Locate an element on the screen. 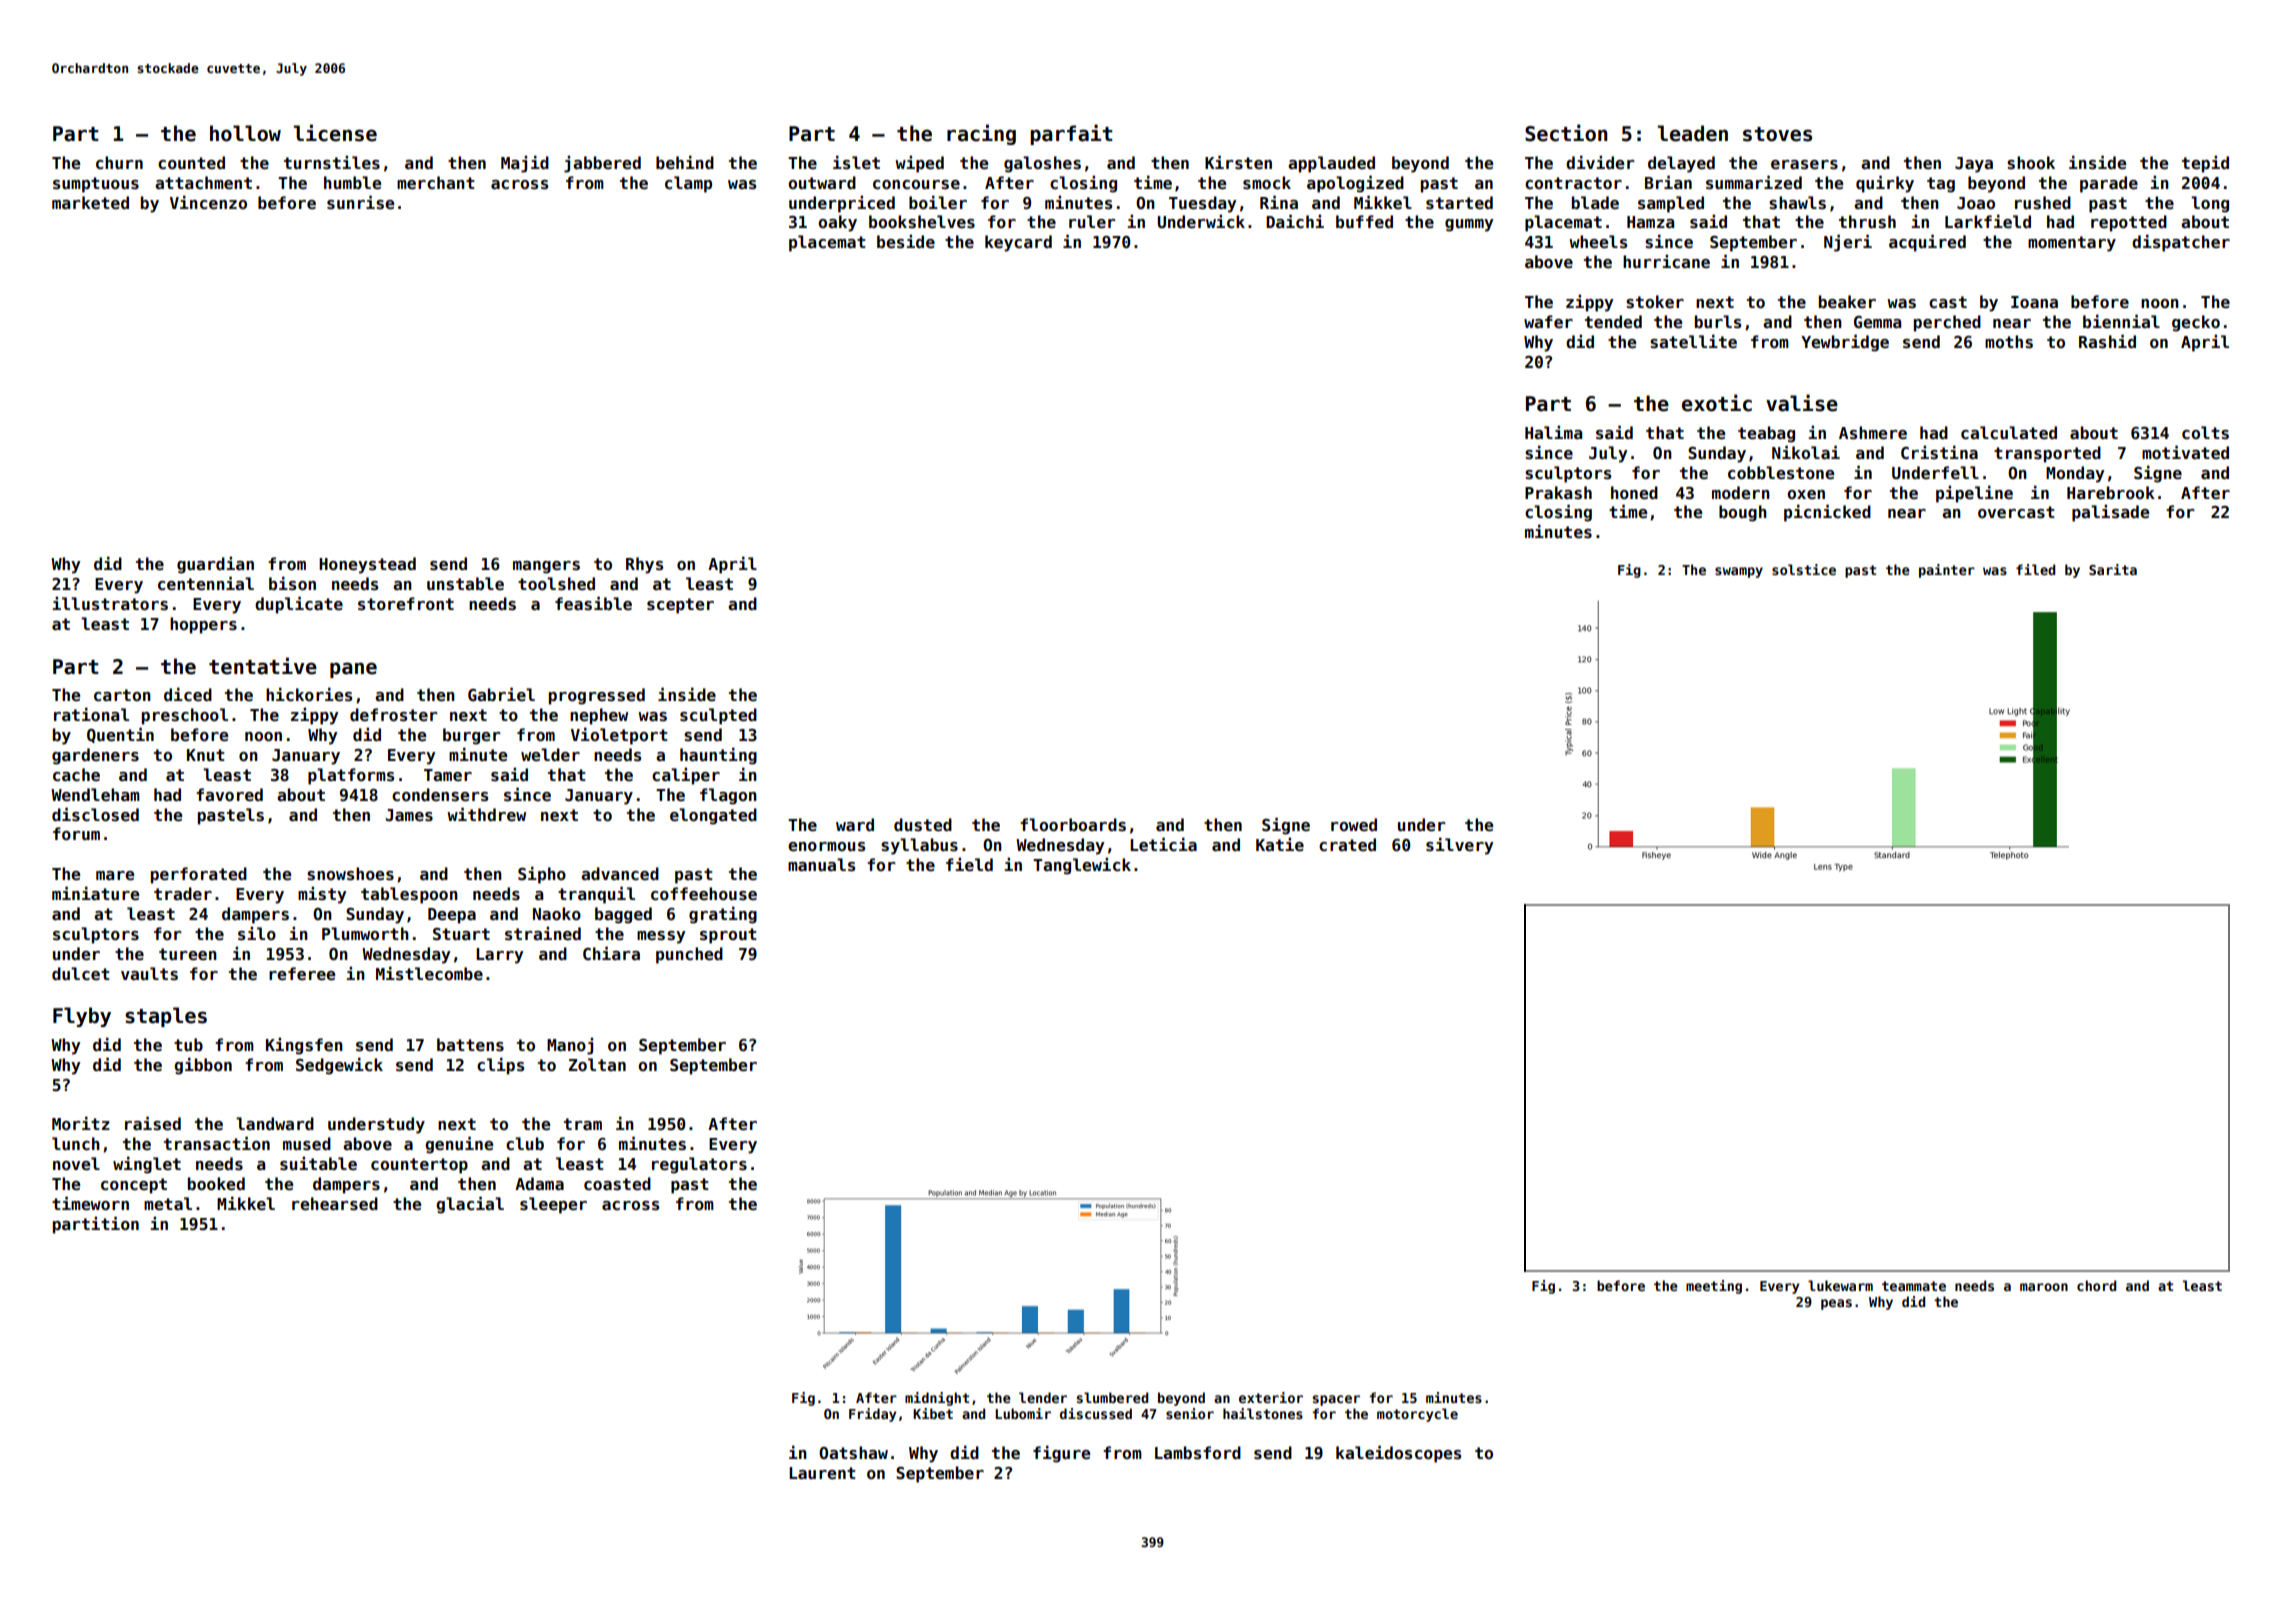  peas is located at coordinates (1836, 1304).
